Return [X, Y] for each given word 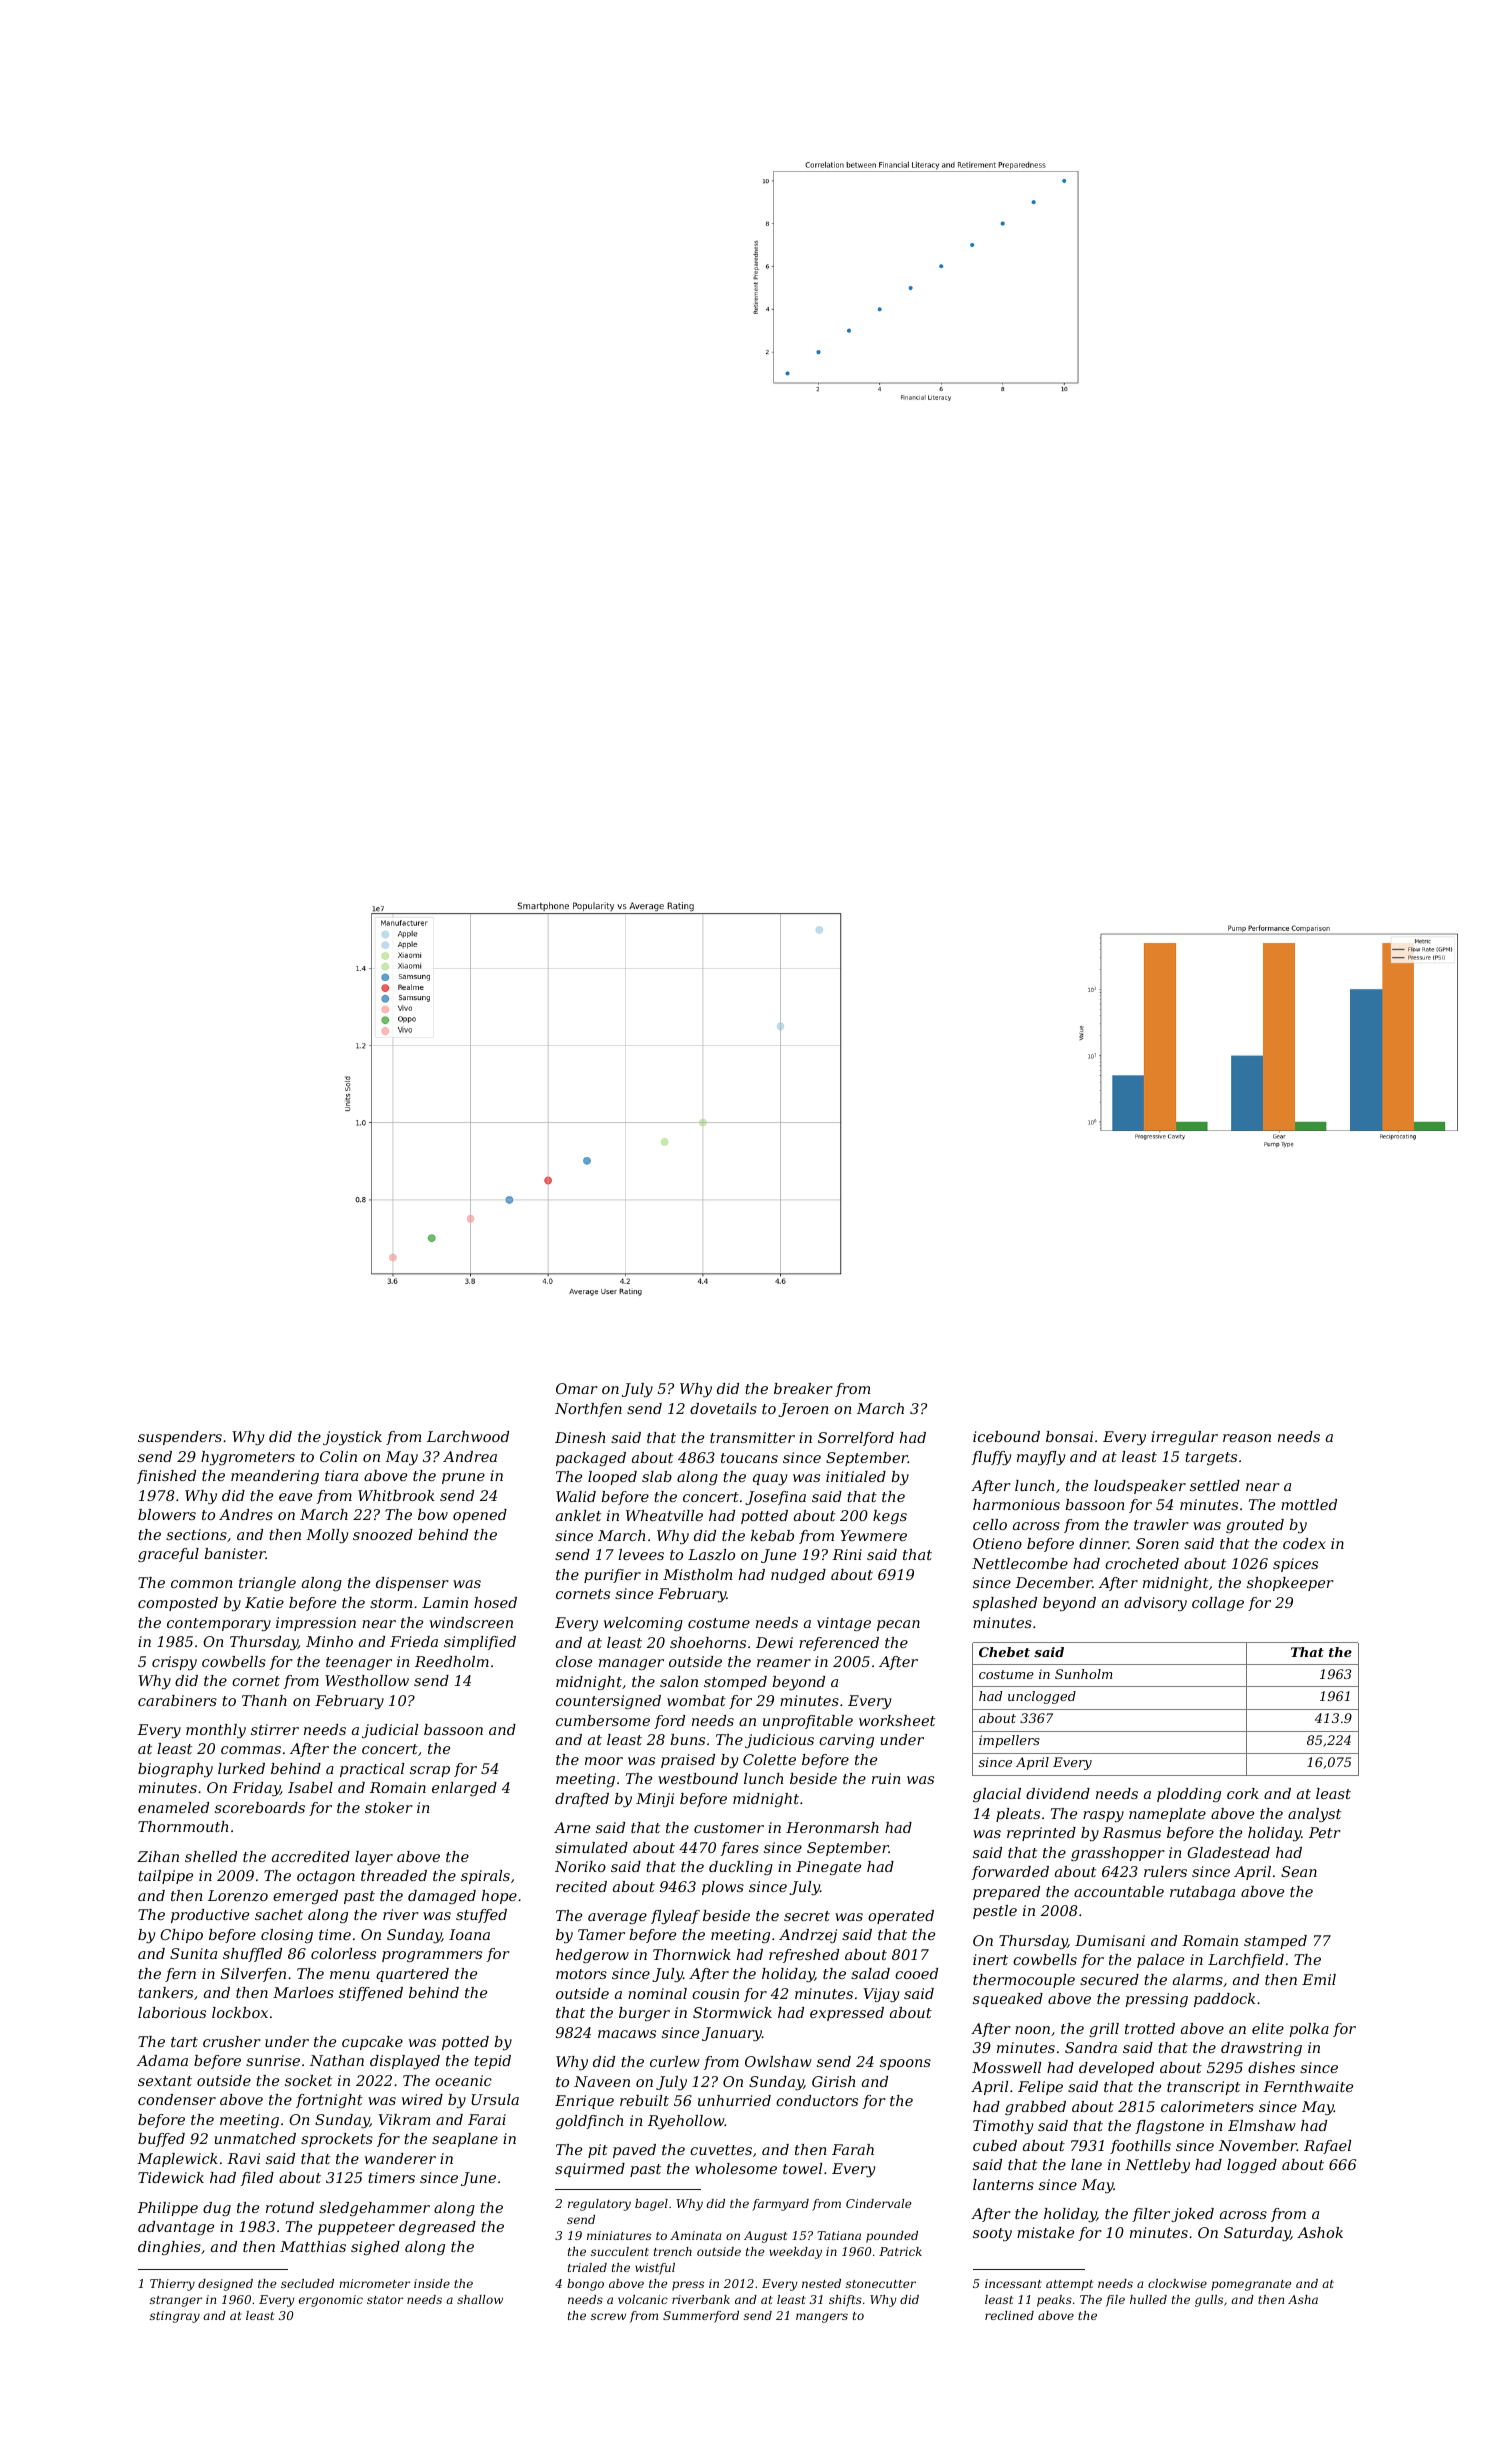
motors [581, 1974]
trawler [1161, 1524]
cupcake [372, 2043]
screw [608, 2316]
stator [385, 2300]
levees [641, 1554]
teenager [359, 1663]
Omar [577, 1388]
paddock [1224, 2000]
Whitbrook [396, 1495]
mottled [1309, 1504]
